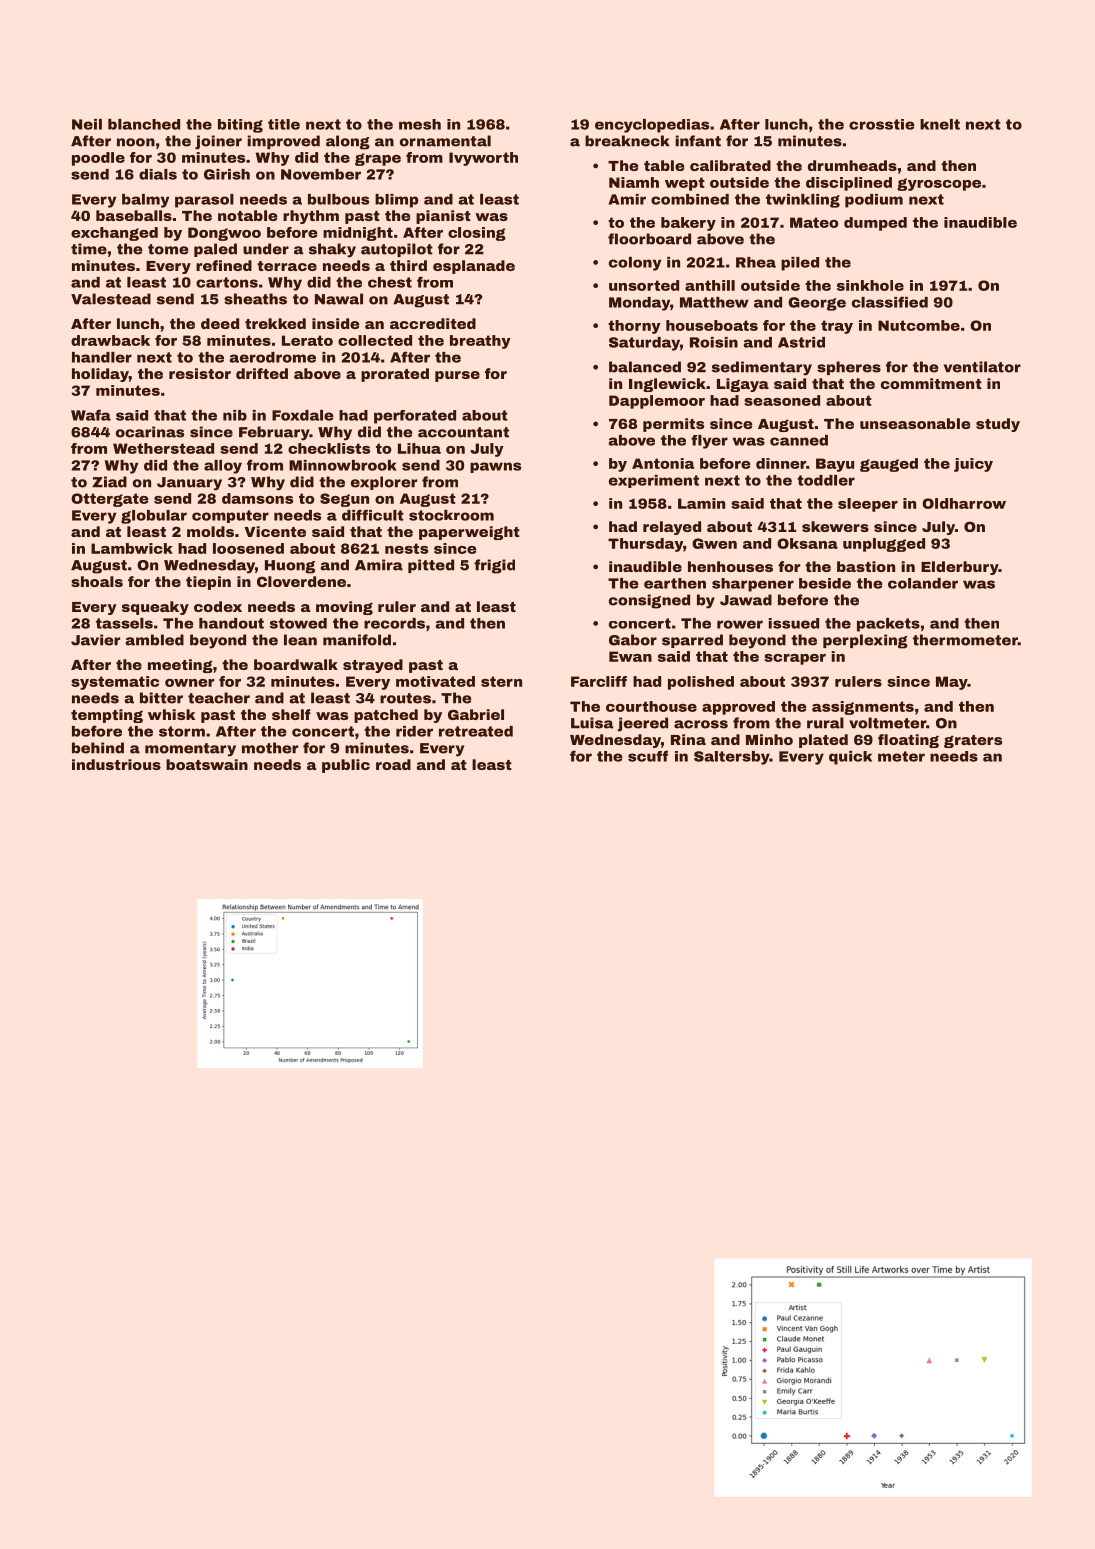 This document has width=1095, height=1549. I want to click on Lamin, so click(701, 503).
